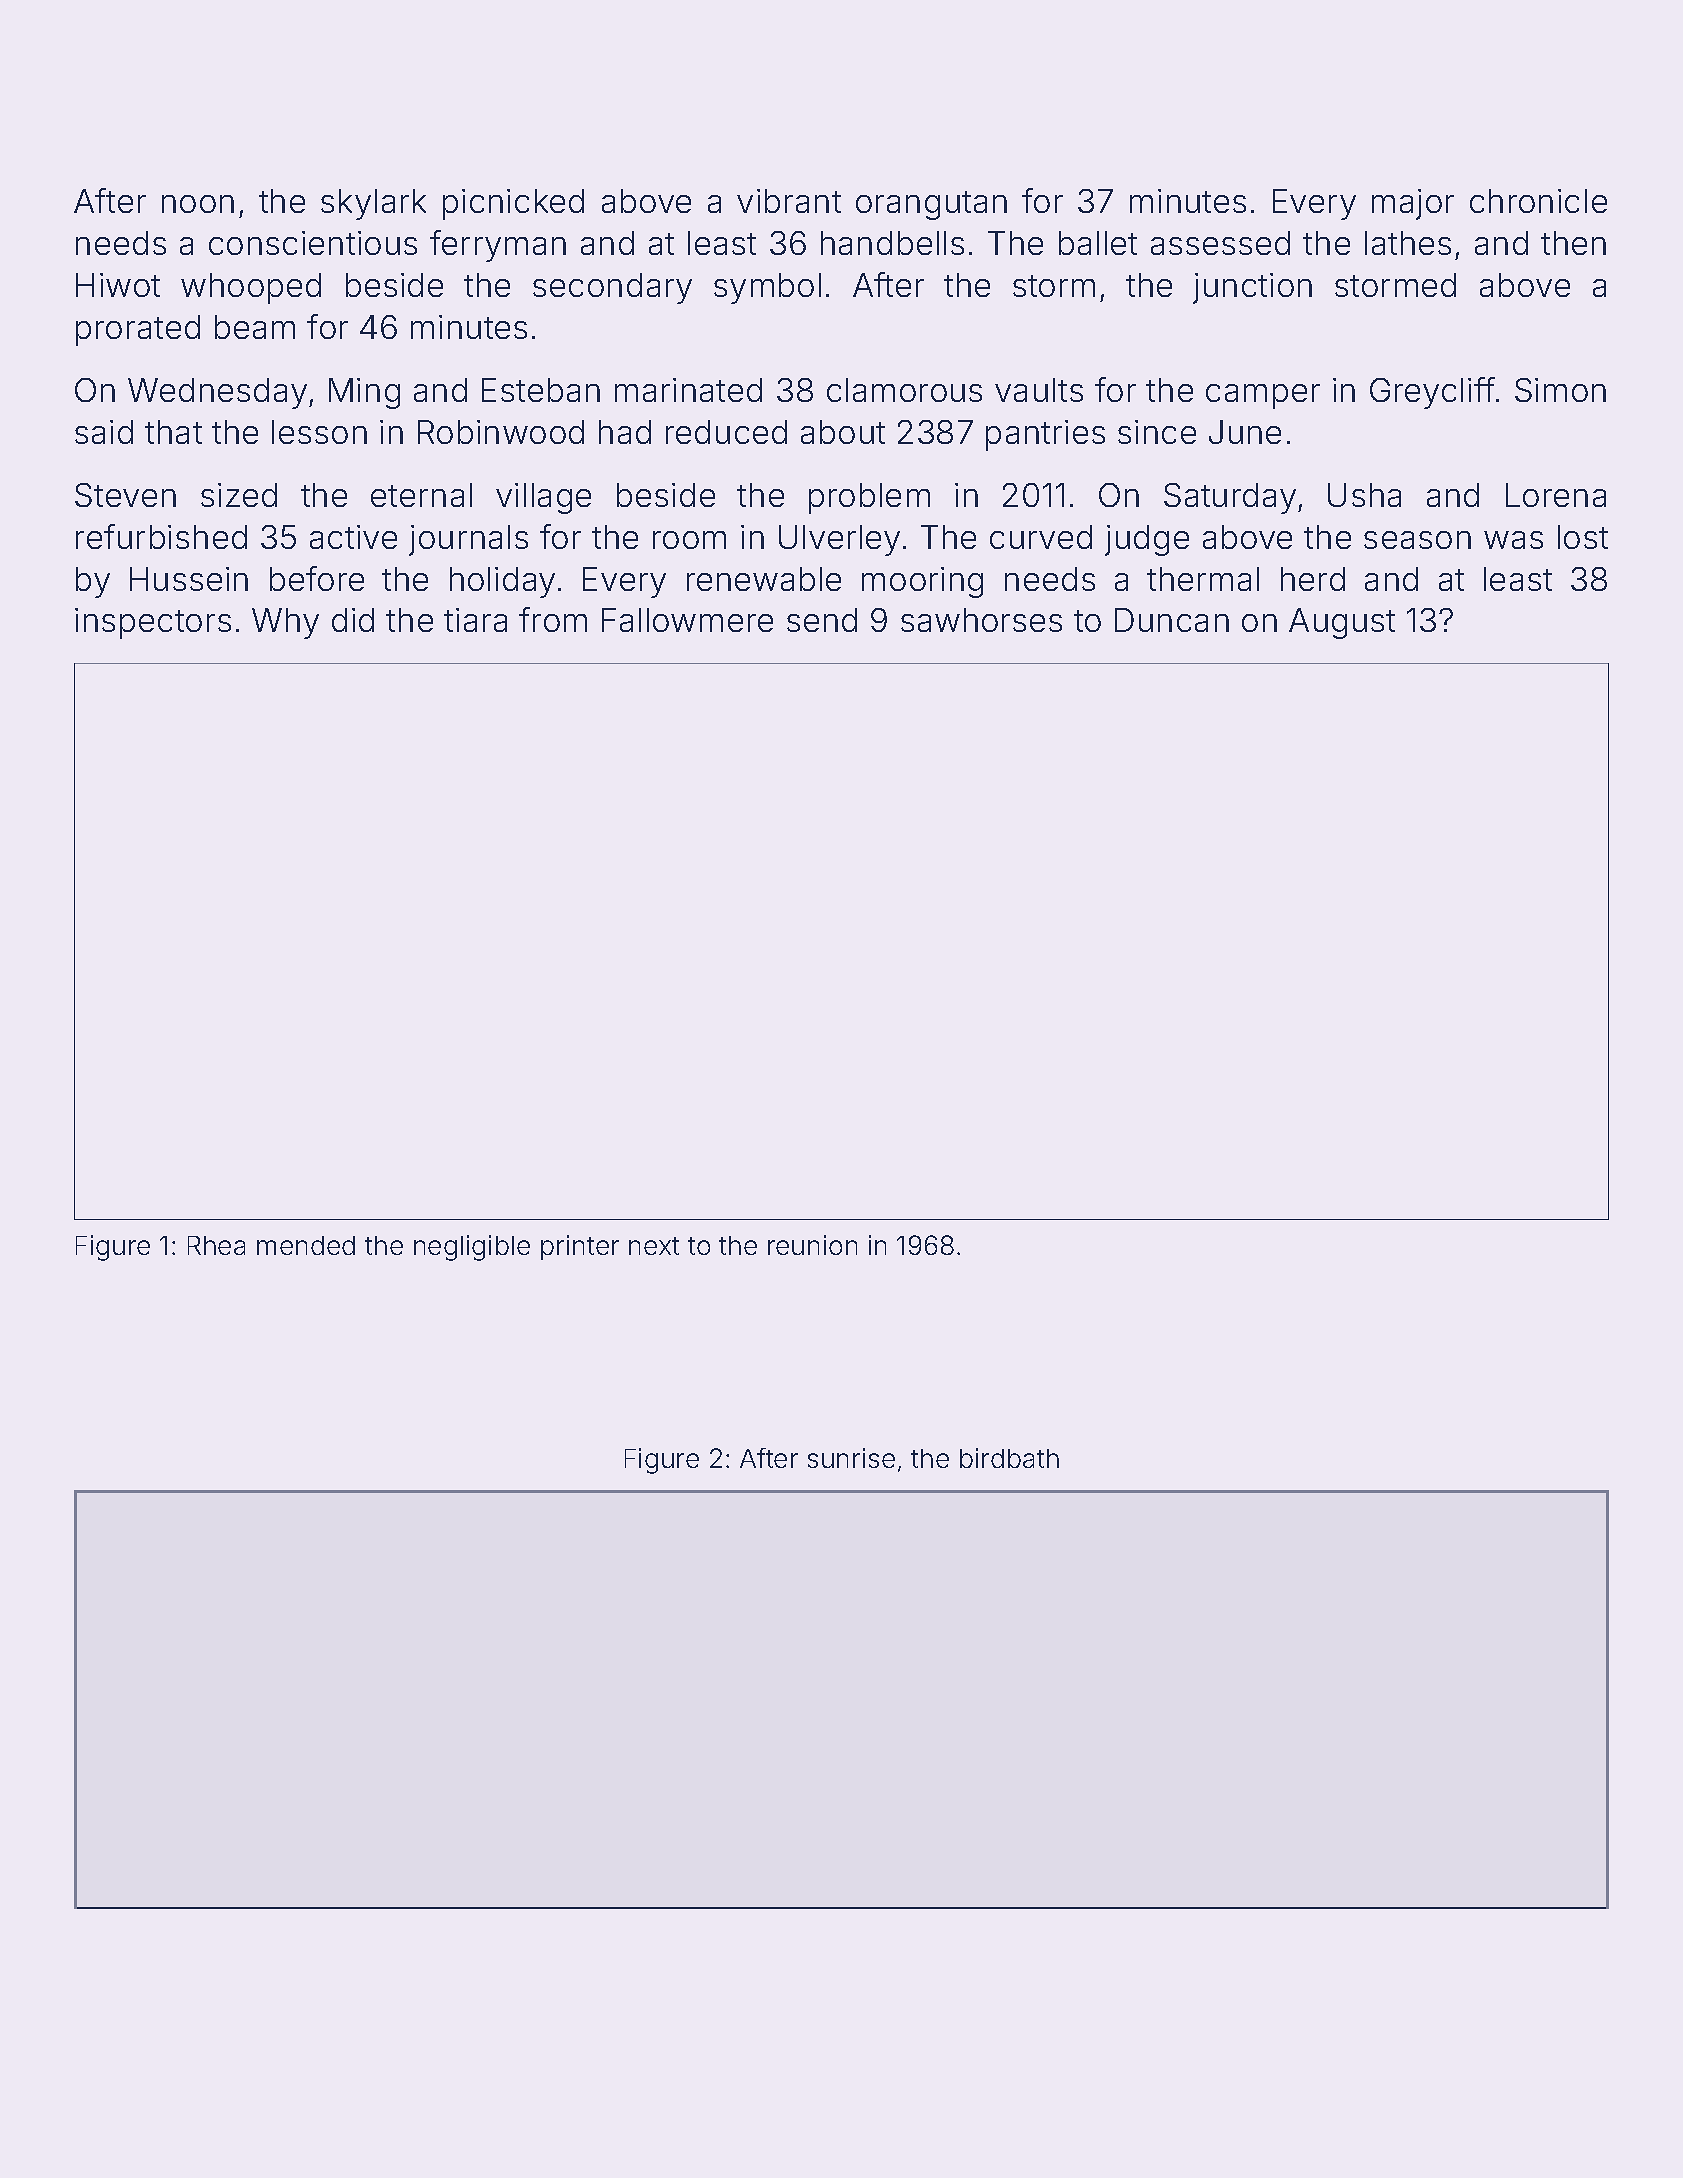 The width and height of the page is (1683, 2178). I want to click on orangutan, so click(931, 205).
